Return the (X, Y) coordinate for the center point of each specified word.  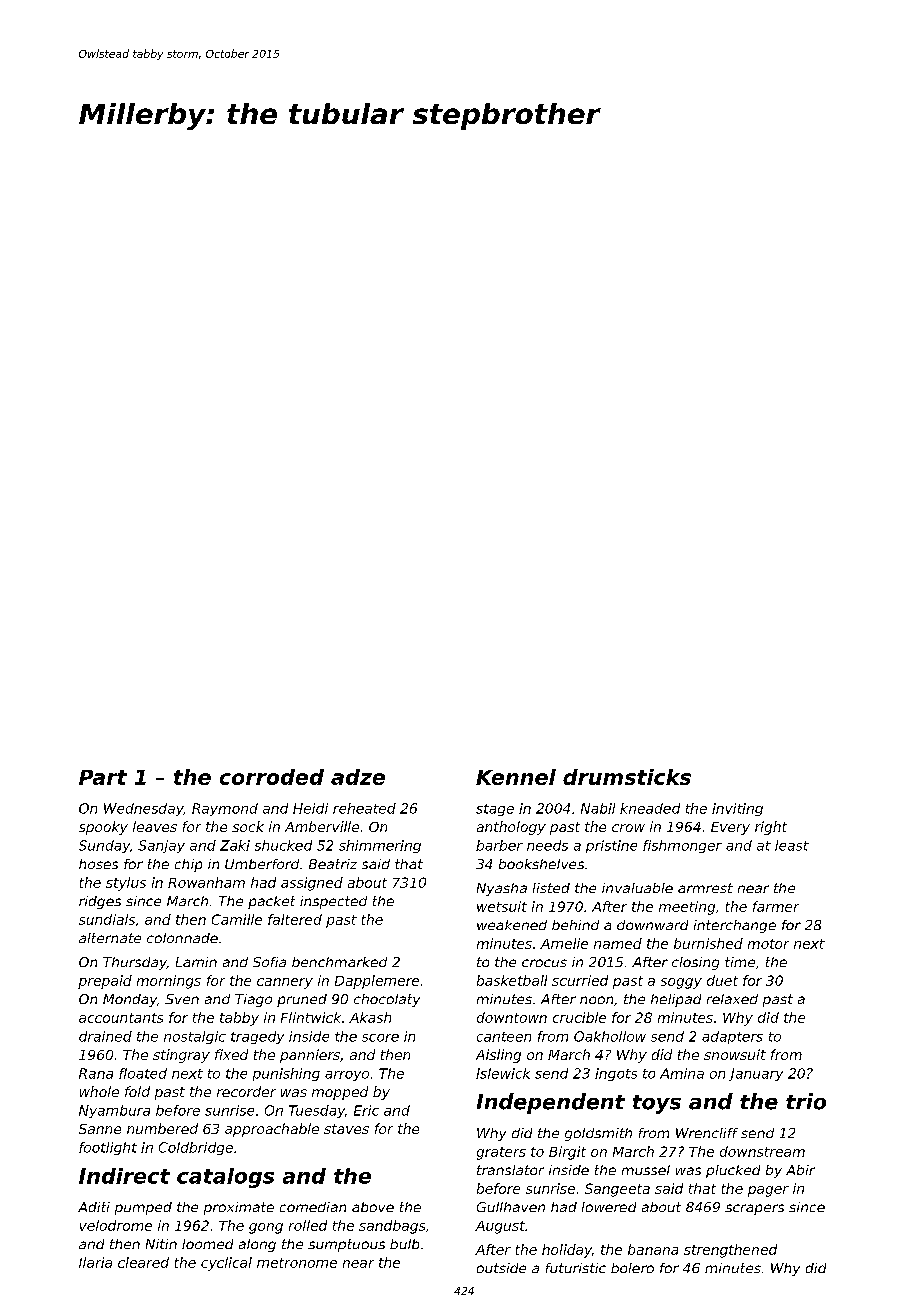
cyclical (226, 1264)
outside (501, 1268)
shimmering (380, 846)
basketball (512, 980)
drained (105, 1036)
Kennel (516, 777)
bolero (632, 1268)
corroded (272, 777)
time (740, 962)
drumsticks (627, 777)
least (792, 845)
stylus (126, 884)
